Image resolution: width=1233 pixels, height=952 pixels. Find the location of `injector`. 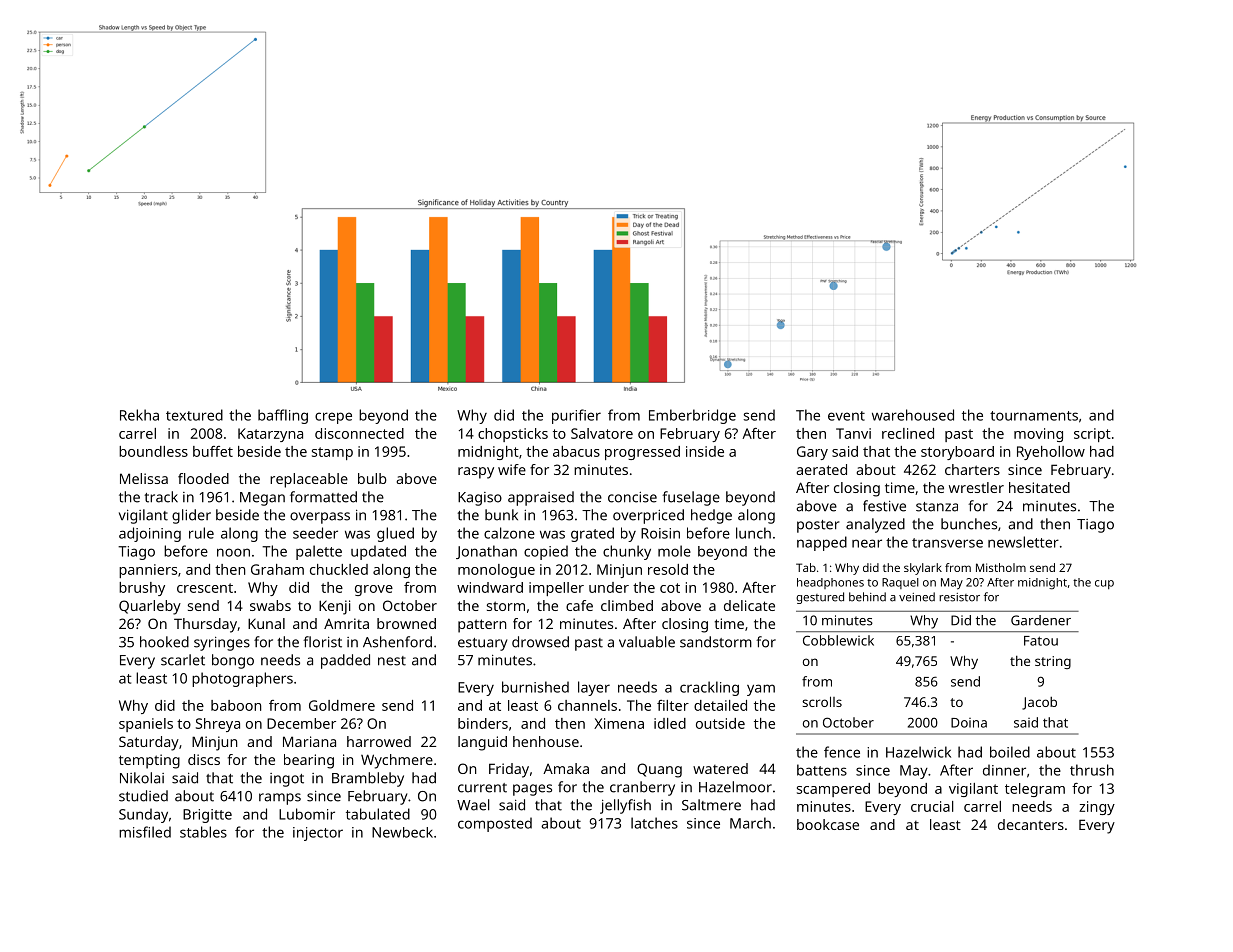

injector is located at coordinates (318, 834).
